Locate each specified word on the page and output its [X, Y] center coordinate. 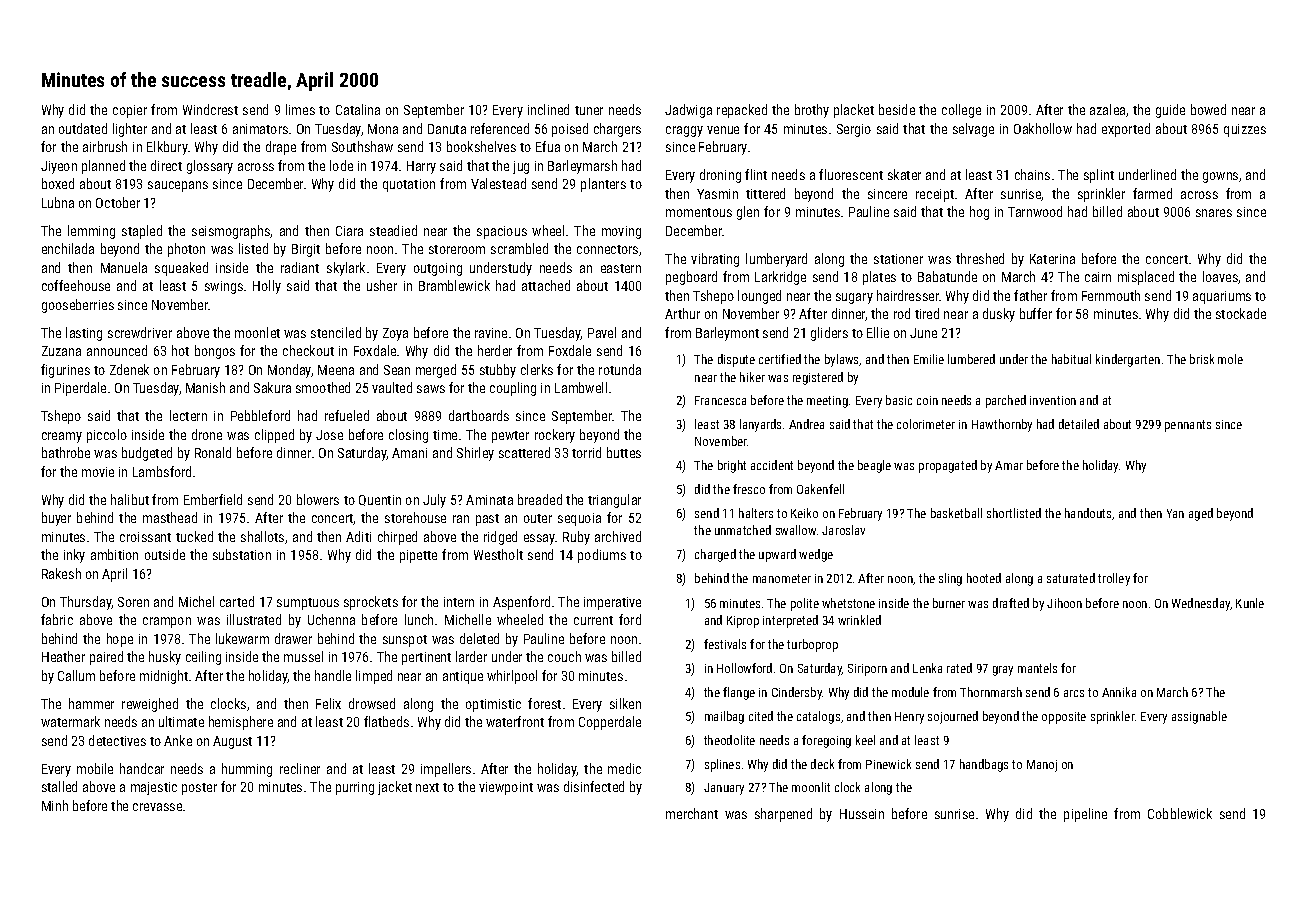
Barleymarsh [582, 167]
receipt [935, 195]
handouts [1089, 514]
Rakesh [61, 573]
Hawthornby [1002, 425]
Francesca [720, 400]
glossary [210, 167]
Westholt [498, 554]
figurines [65, 371]
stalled [59, 786]
